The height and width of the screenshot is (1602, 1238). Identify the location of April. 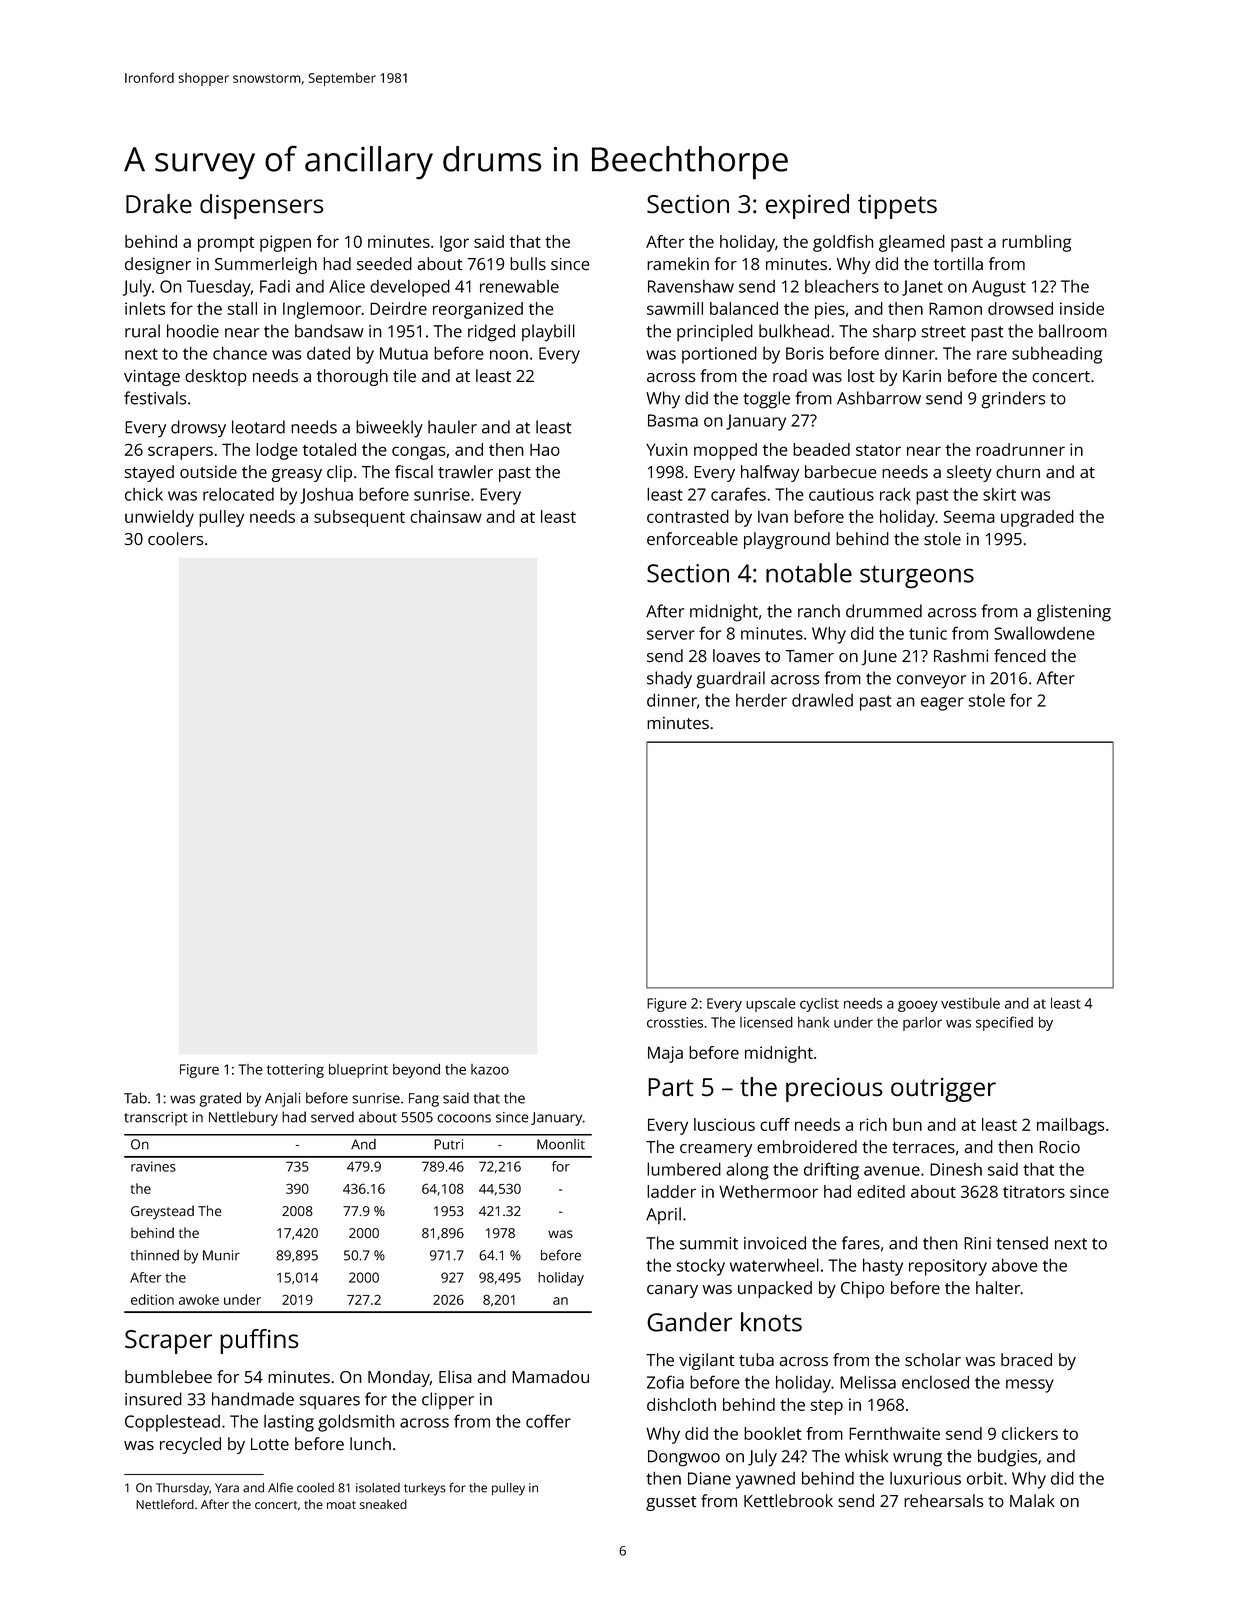
(663, 1215).
